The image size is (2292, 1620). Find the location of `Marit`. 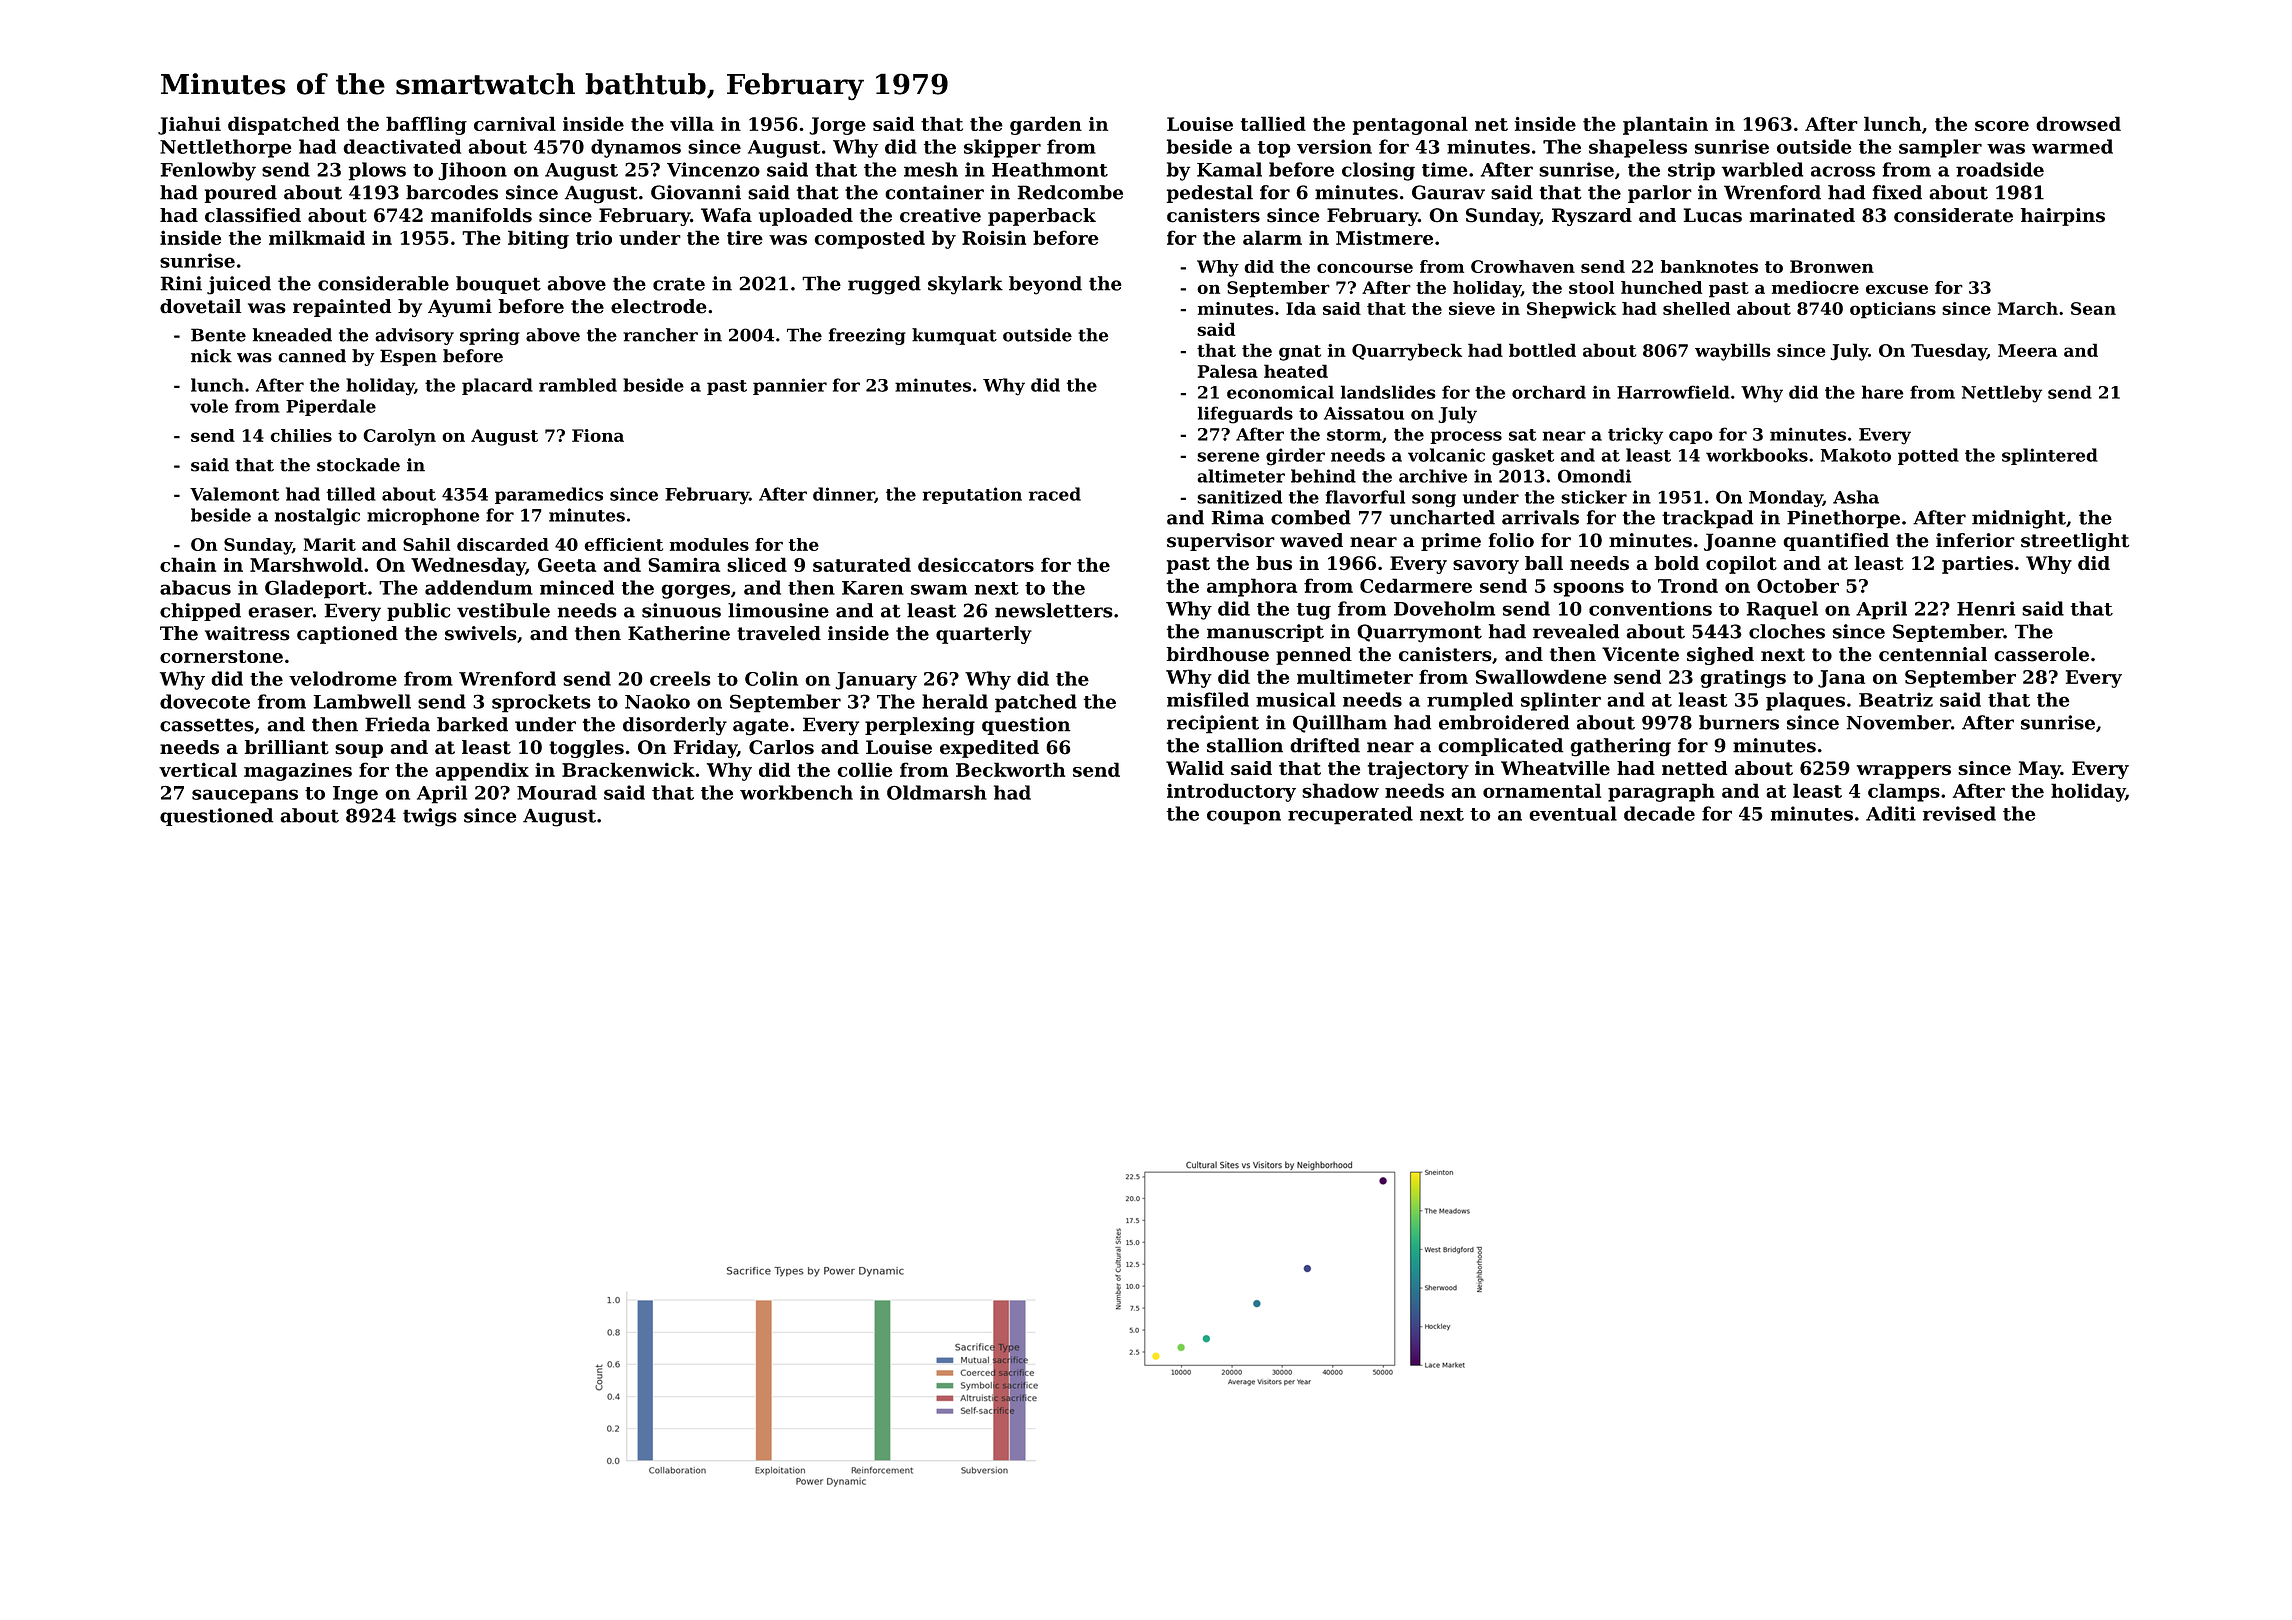

Marit is located at coordinates (330, 544).
